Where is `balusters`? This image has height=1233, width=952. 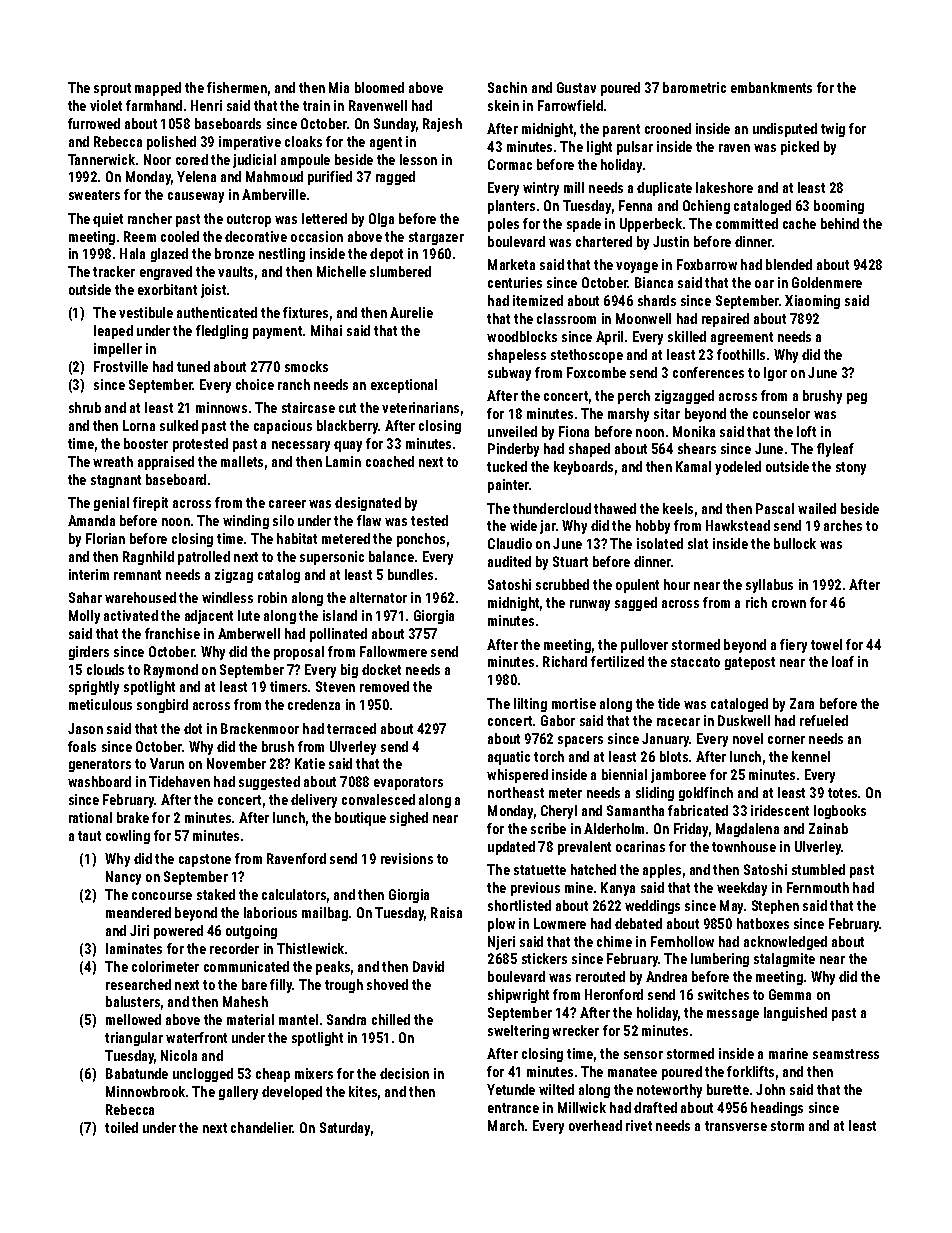
balusters is located at coordinates (133, 1001).
